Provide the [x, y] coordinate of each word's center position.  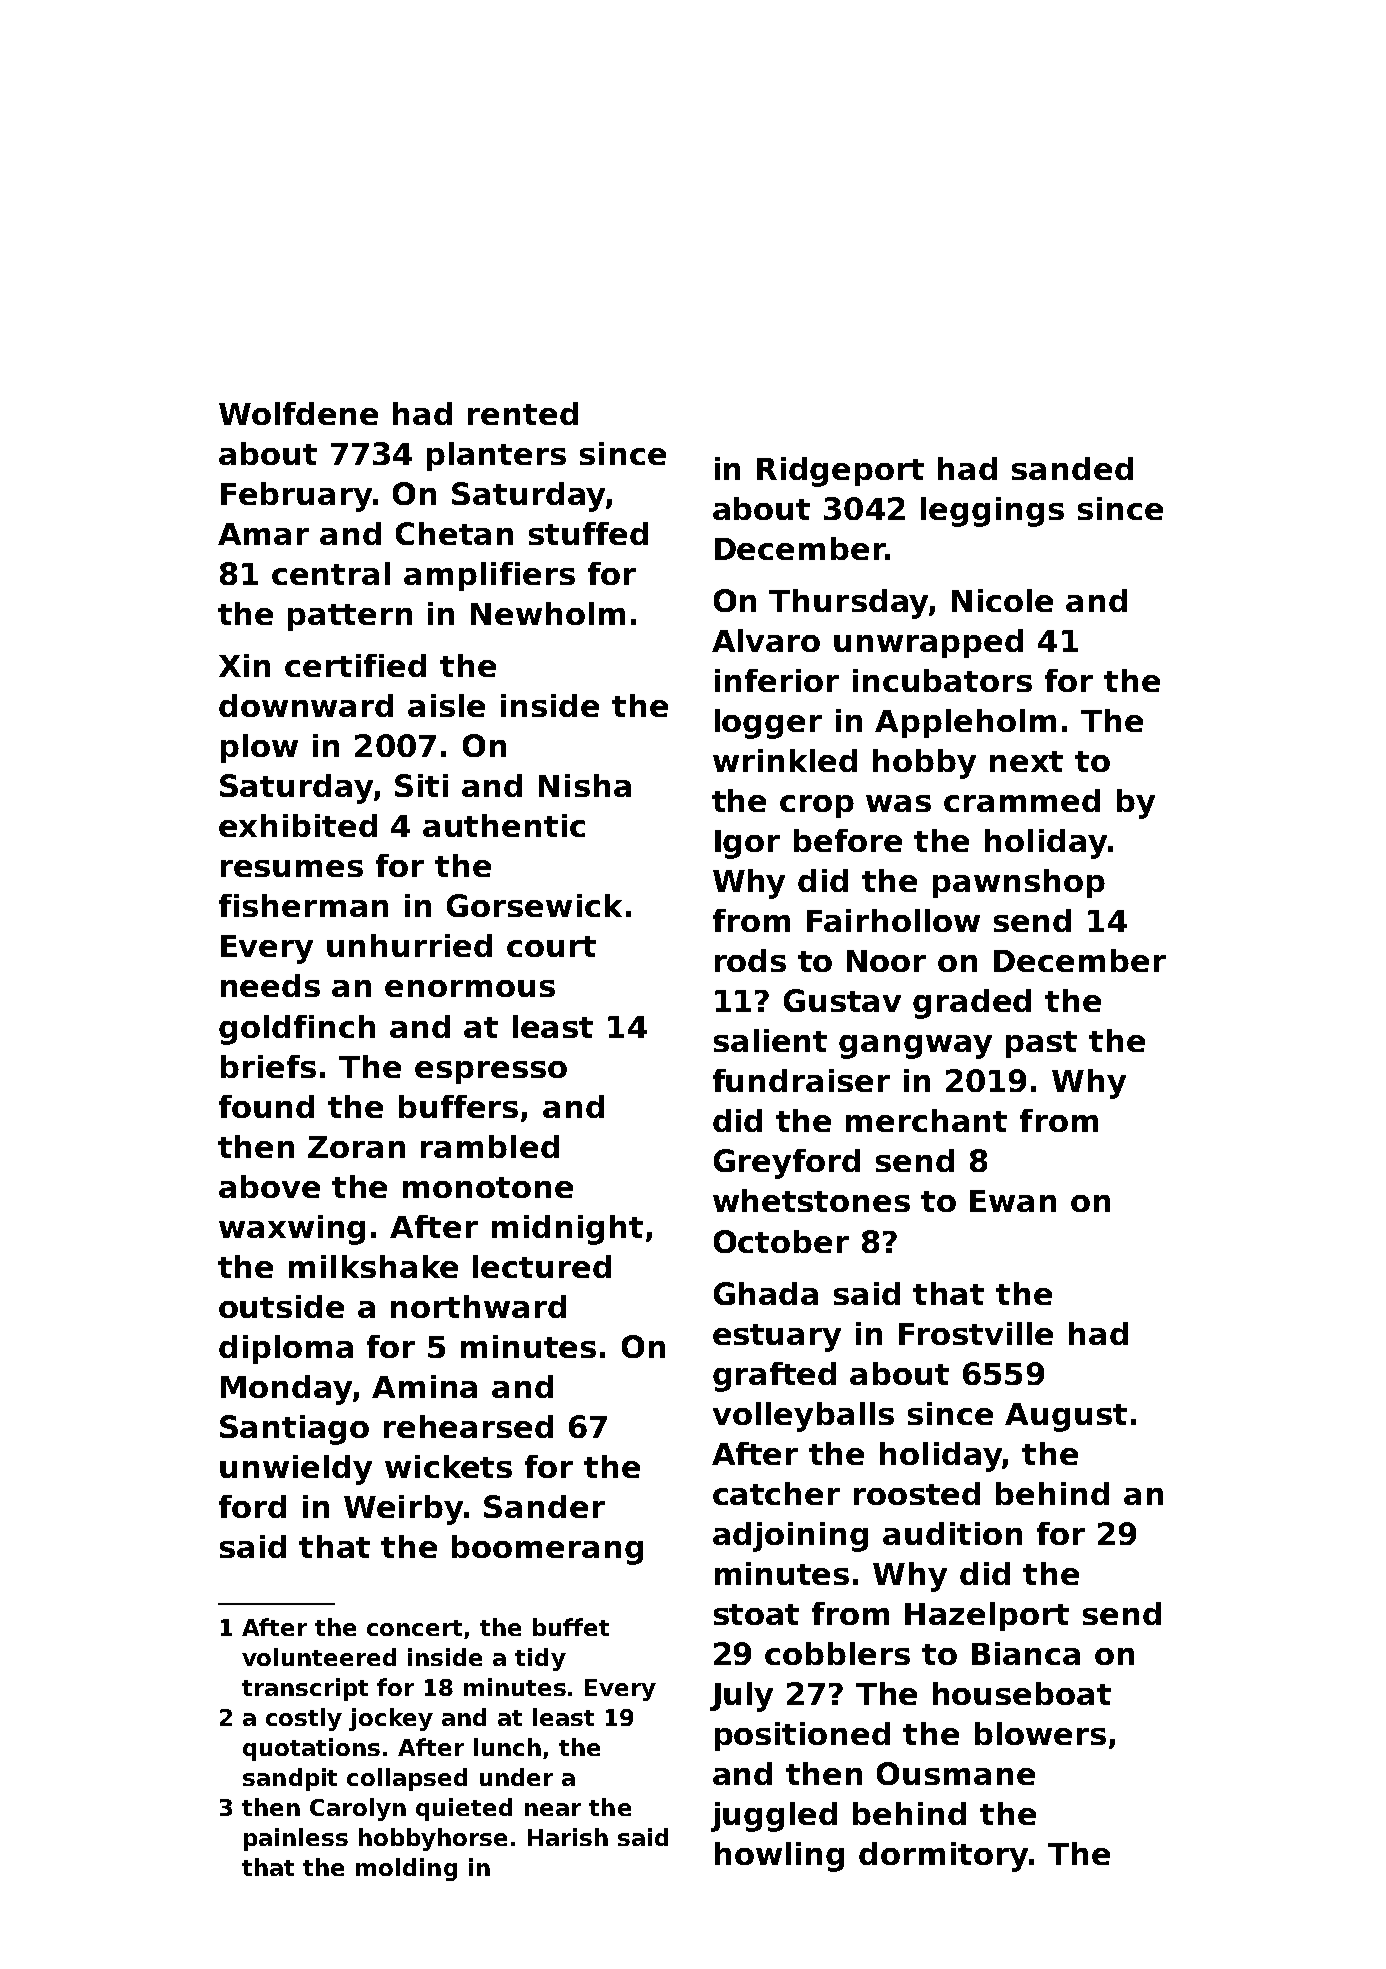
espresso [491, 1072]
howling [779, 1857]
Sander [544, 1506]
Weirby [403, 1510]
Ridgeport [840, 472]
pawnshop [1019, 883]
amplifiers [489, 576]
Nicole [1002, 600]
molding [406, 1869]
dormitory [943, 1857]
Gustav [842, 1000]
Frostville [976, 1333]
